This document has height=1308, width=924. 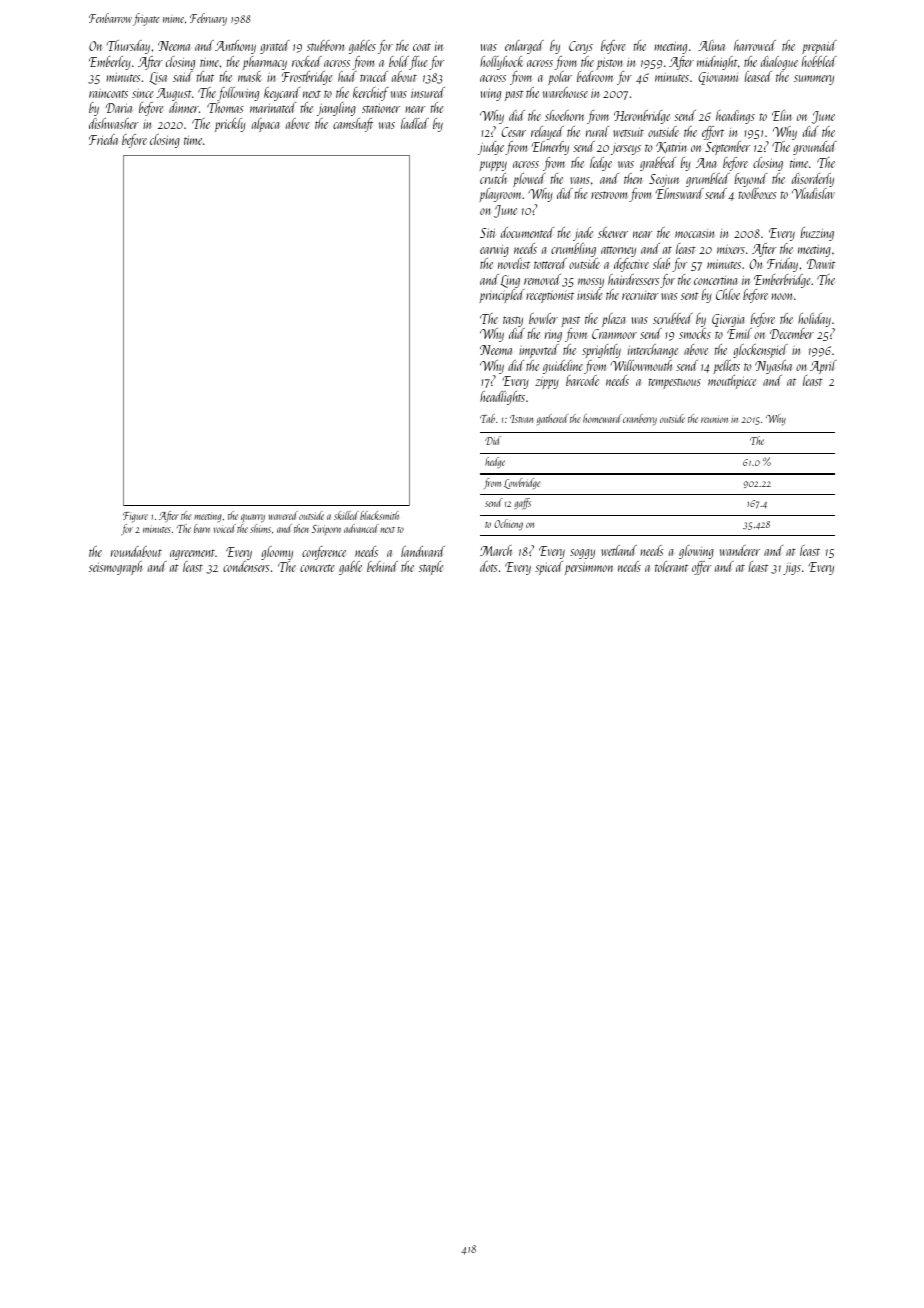 What do you see at coordinates (502, 296) in the document?
I see `principled` at bounding box center [502, 296].
